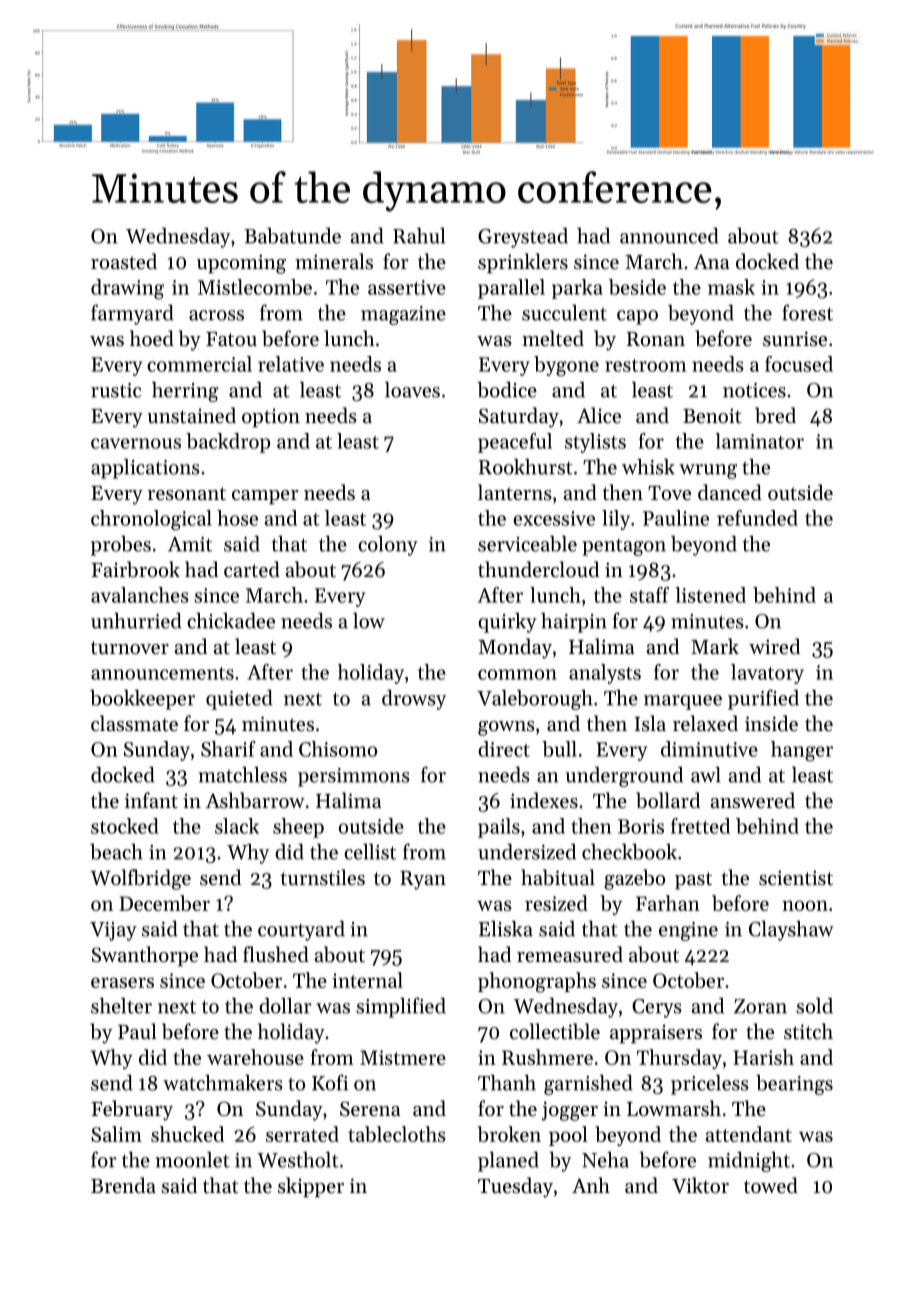 This screenshot has height=1311, width=924. Describe the element at coordinates (507, 623) in the screenshot. I see `quirky` at that location.
